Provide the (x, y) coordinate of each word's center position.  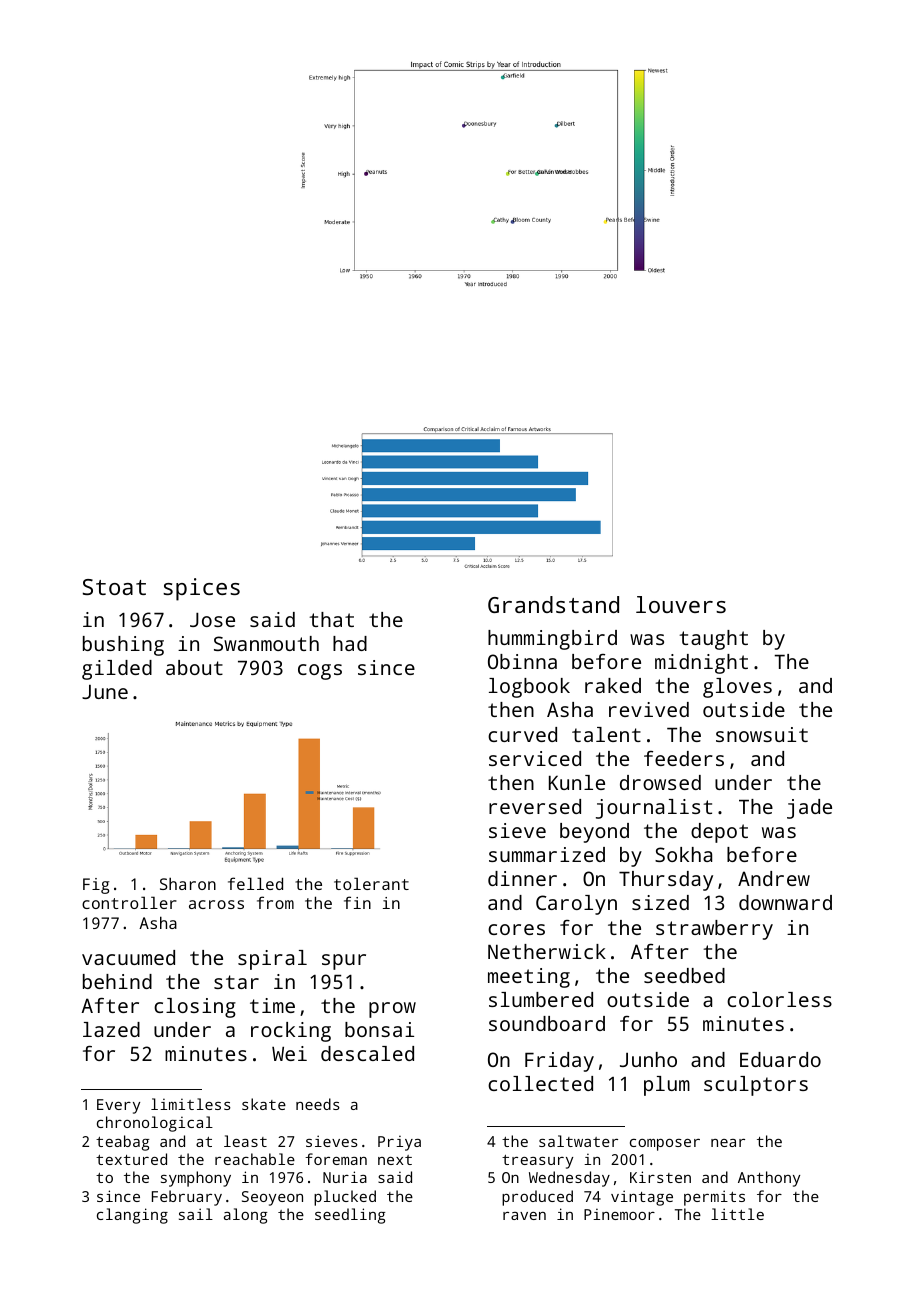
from (275, 902)
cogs (320, 672)
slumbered (541, 999)
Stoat (114, 587)
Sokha (683, 854)
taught (713, 640)
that (331, 619)
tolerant (371, 883)
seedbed (684, 975)
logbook (529, 688)
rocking (291, 1032)
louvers (681, 604)
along (245, 1216)
